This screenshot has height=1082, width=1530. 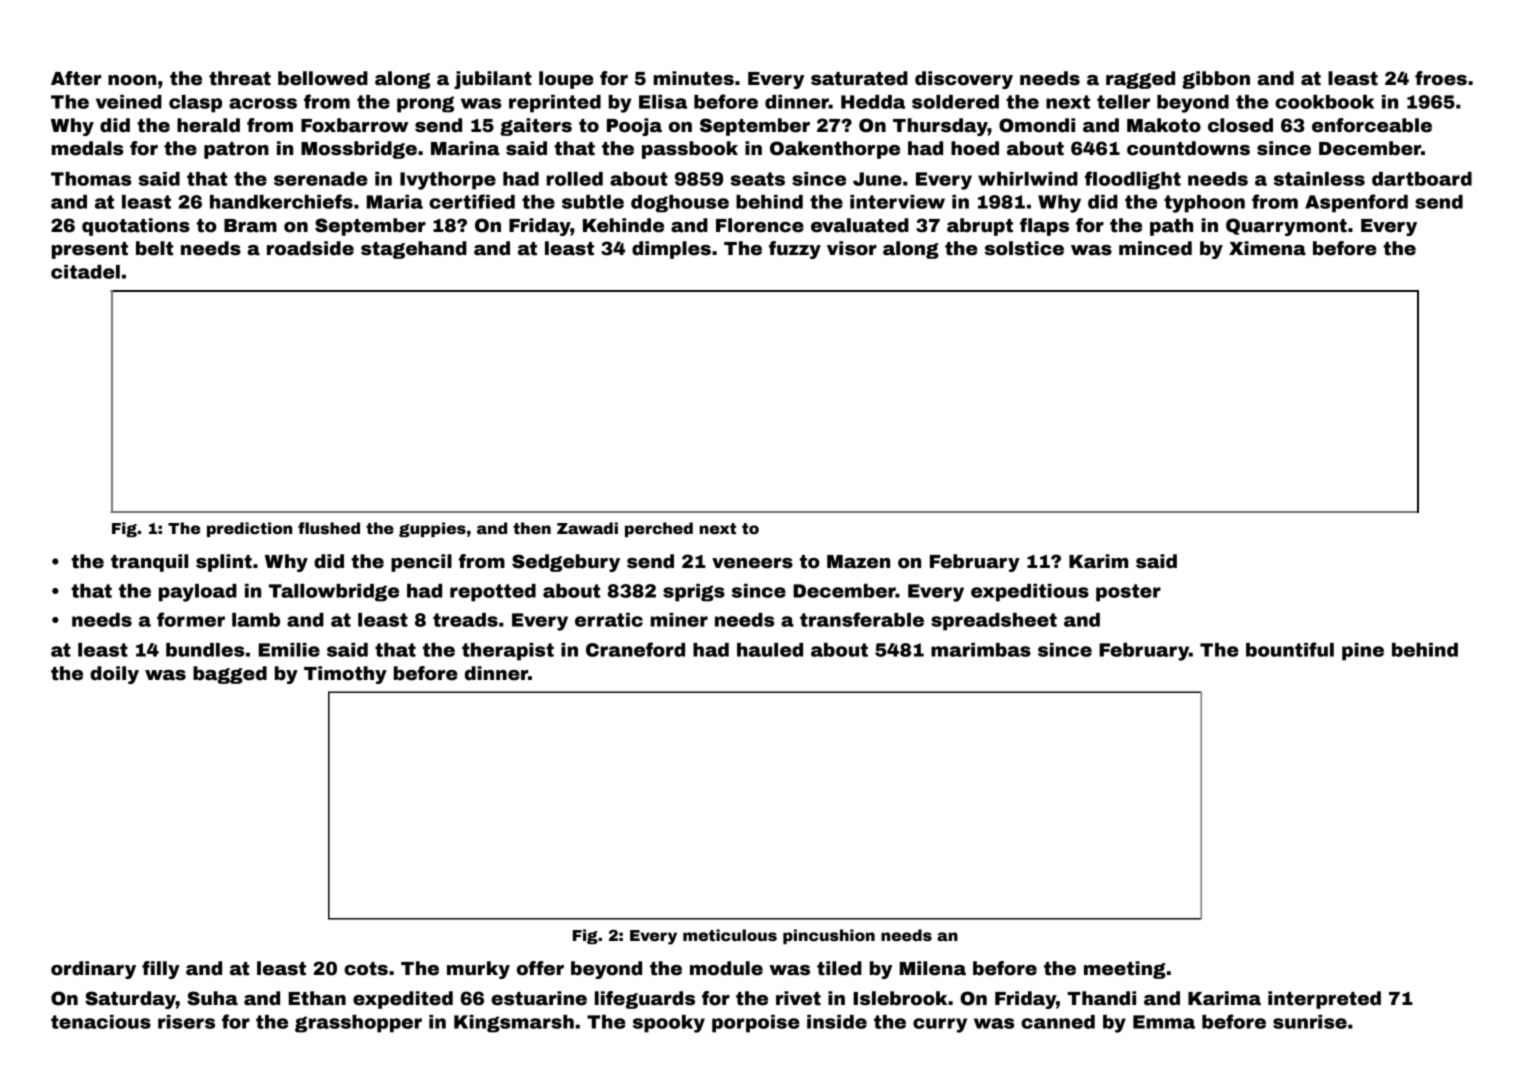 What do you see at coordinates (1324, 1000) in the screenshot?
I see `interpreted` at bounding box center [1324, 1000].
